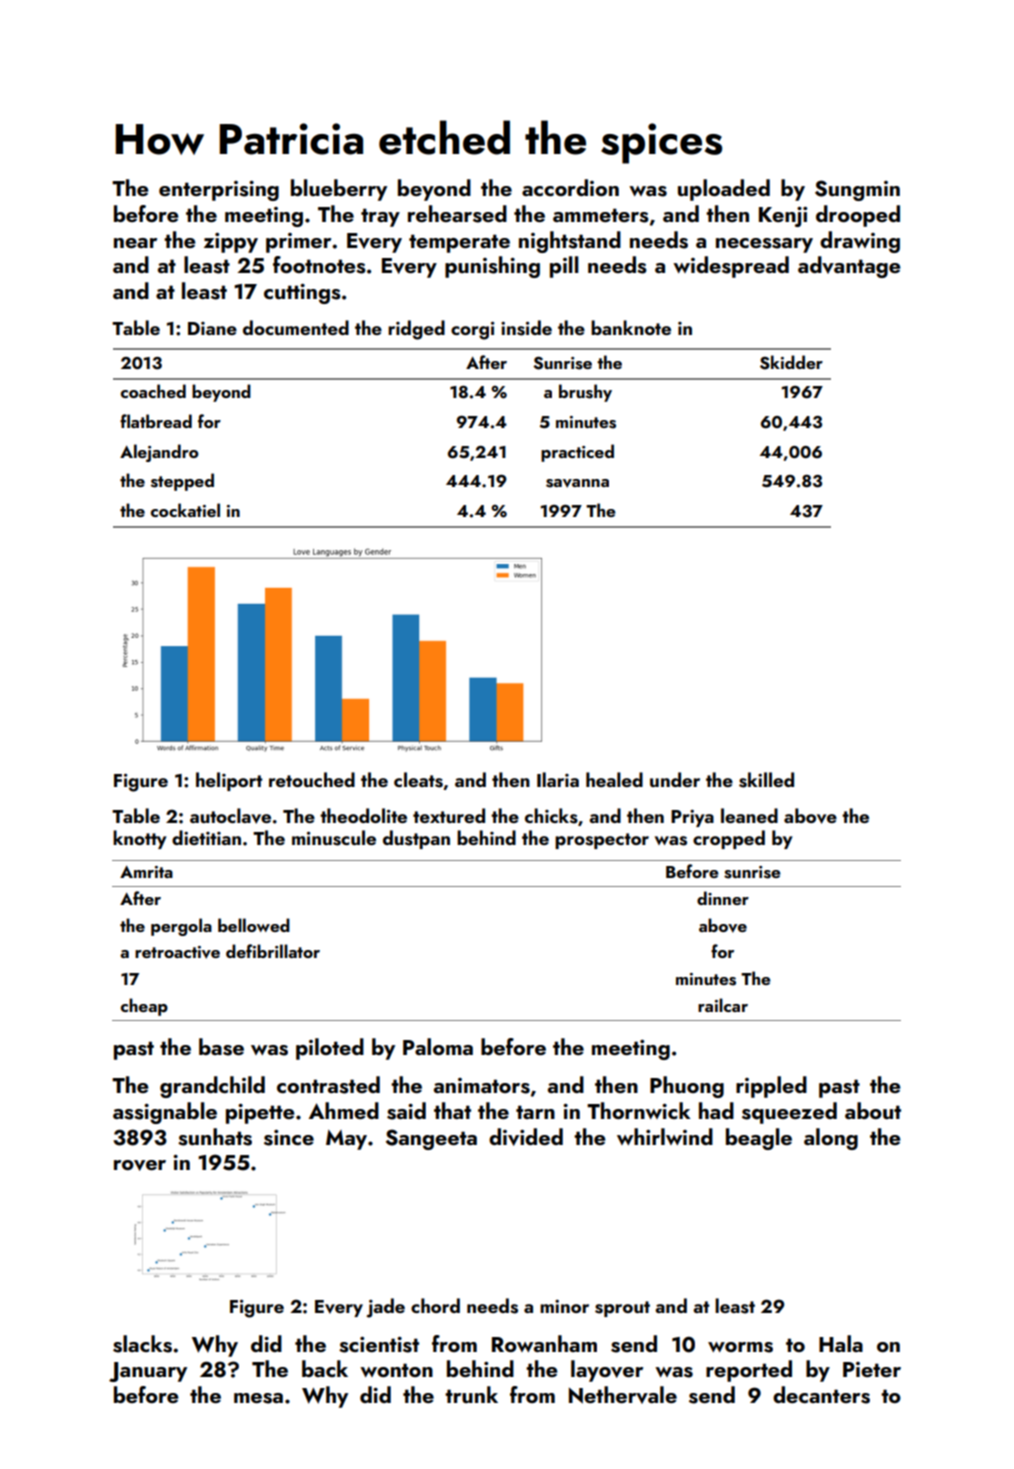 The width and height of the image is (1014, 1469). What do you see at coordinates (471, 1394) in the image?
I see `trunk` at bounding box center [471, 1394].
